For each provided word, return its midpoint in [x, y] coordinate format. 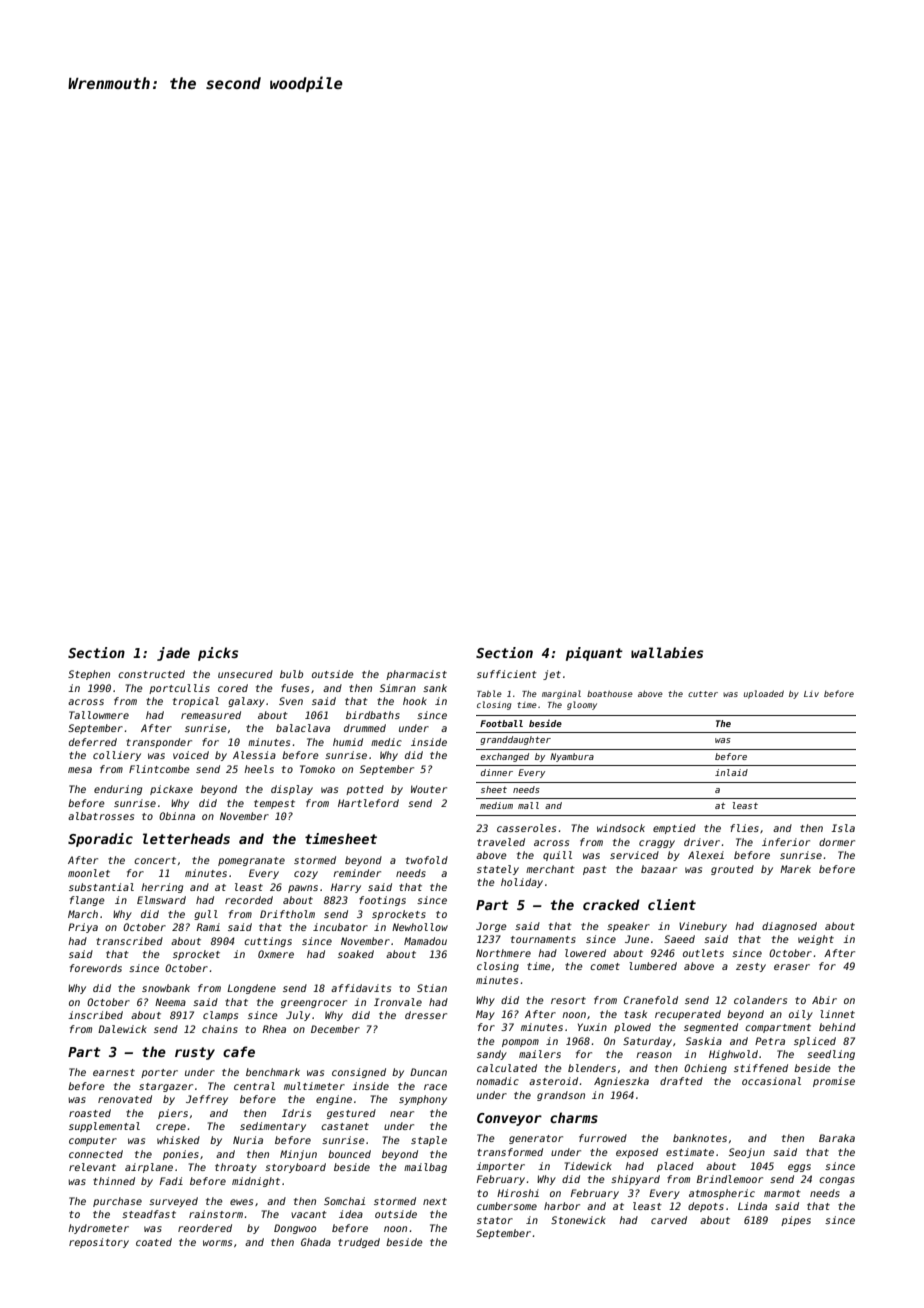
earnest [114, 1072]
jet [552, 675]
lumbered [653, 966]
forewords [96, 968]
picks [218, 654]
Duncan [428, 1072]
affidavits [361, 988]
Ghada [316, 1242]
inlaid [731, 772]
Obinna [177, 816]
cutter [703, 694]
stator [495, 1220]
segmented [711, 1028]
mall [528, 805]
